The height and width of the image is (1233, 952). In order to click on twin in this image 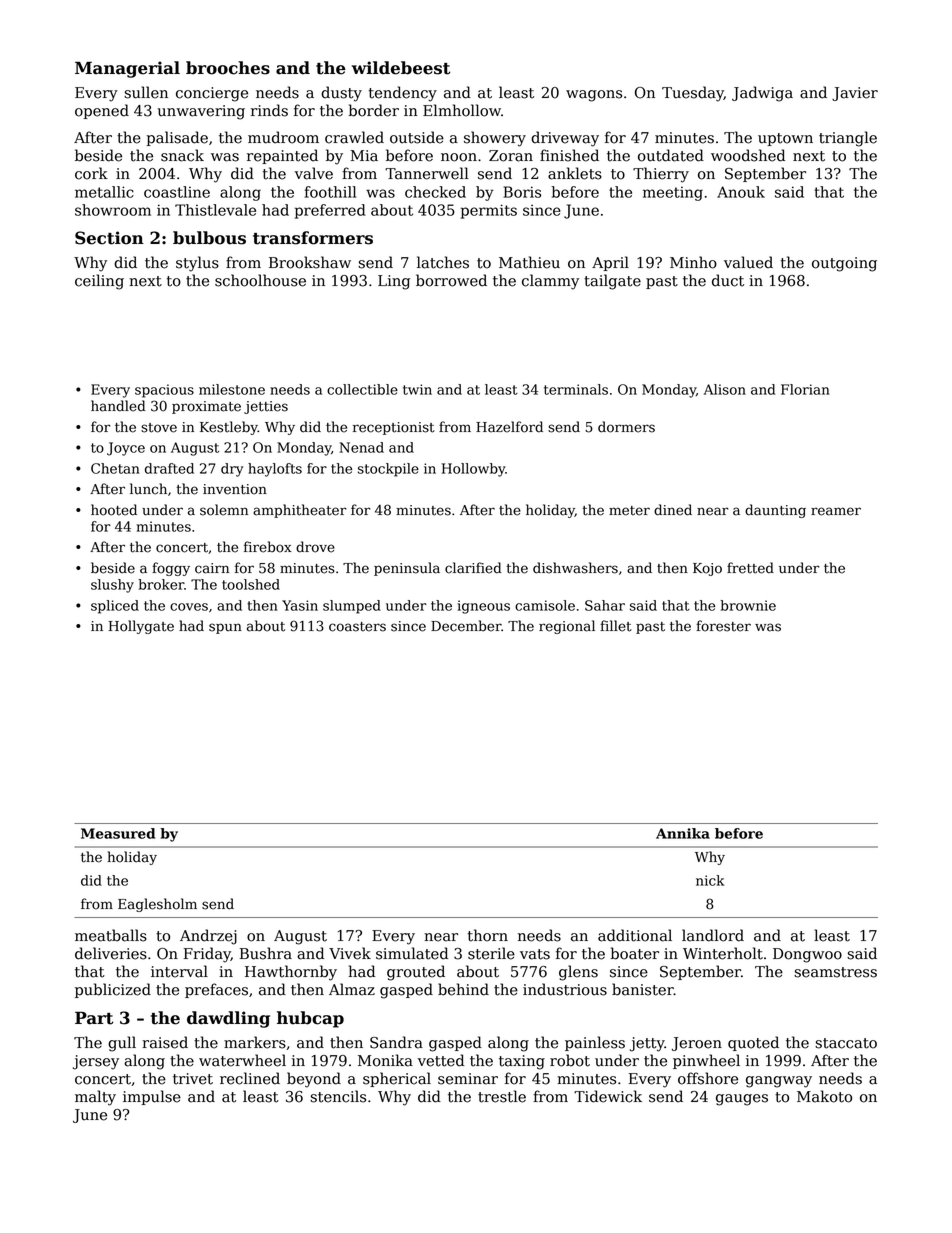, I will do `click(417, 389)`.
